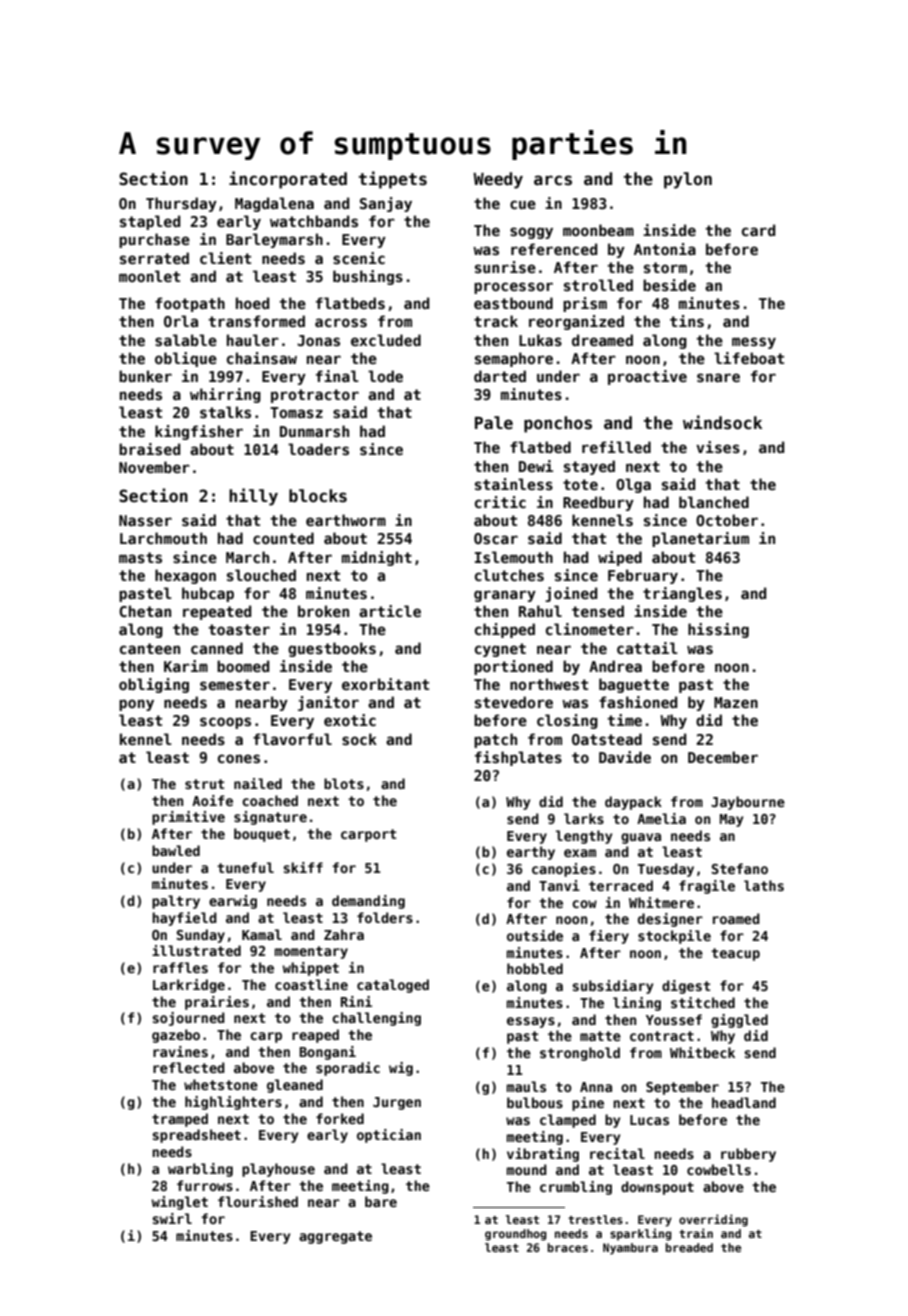  What do you see at coordinates (559, 885) in the document?
I see `Tanvi` at bounding box center [559, 885].
